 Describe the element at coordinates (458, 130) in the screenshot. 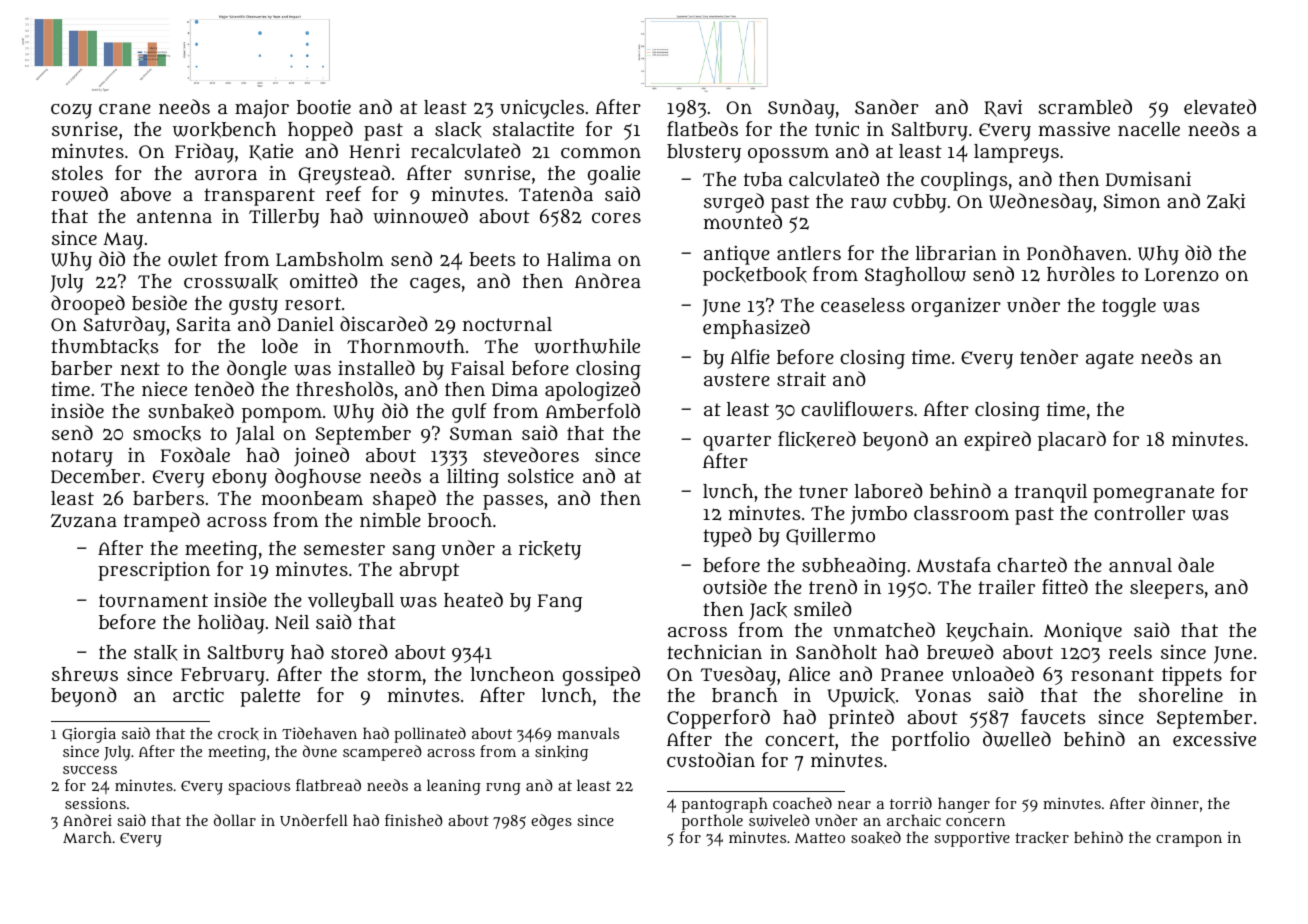

I see `slack` at that location.
